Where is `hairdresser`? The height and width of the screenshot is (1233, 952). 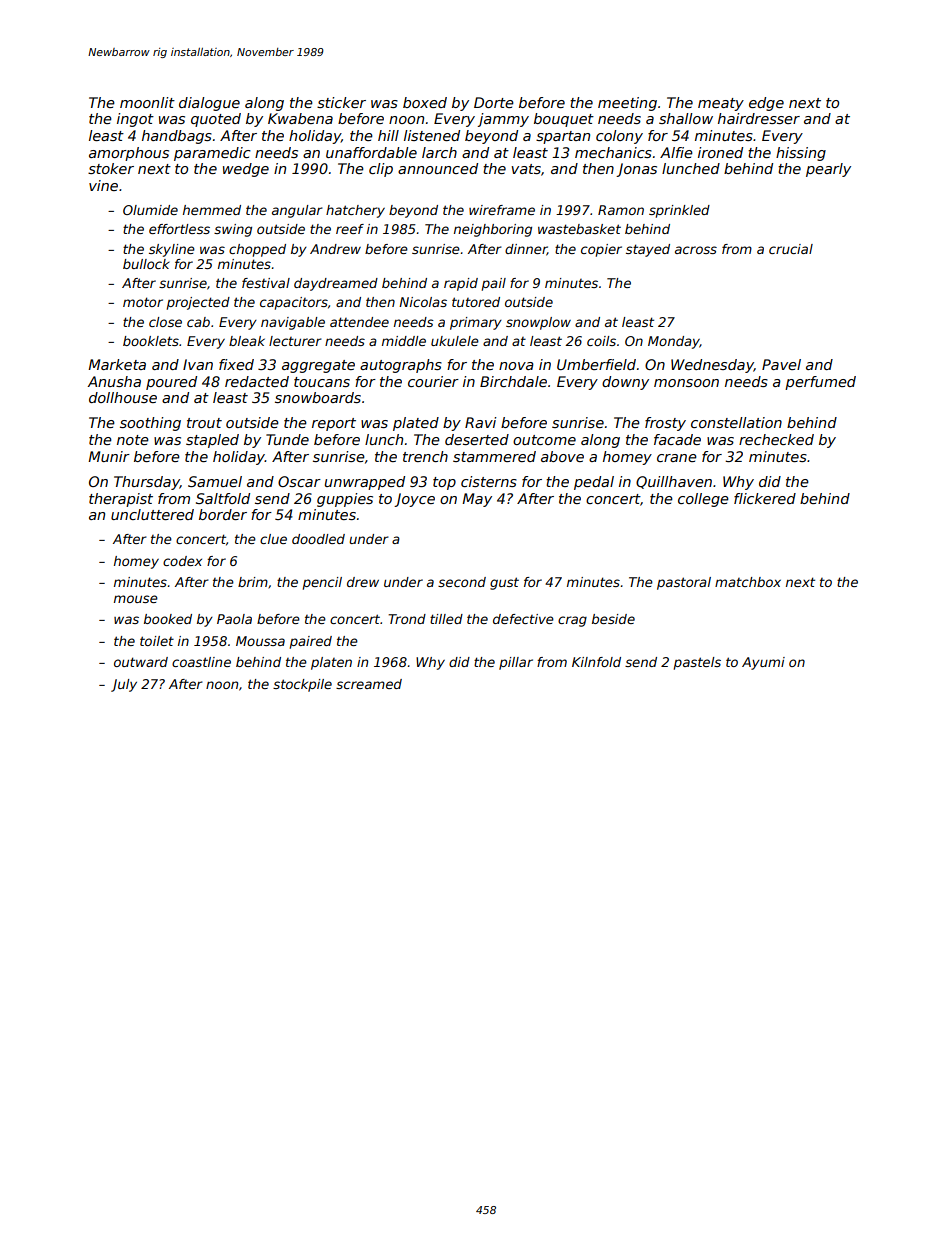 hairdresser is located at coordinates (759, 118).
